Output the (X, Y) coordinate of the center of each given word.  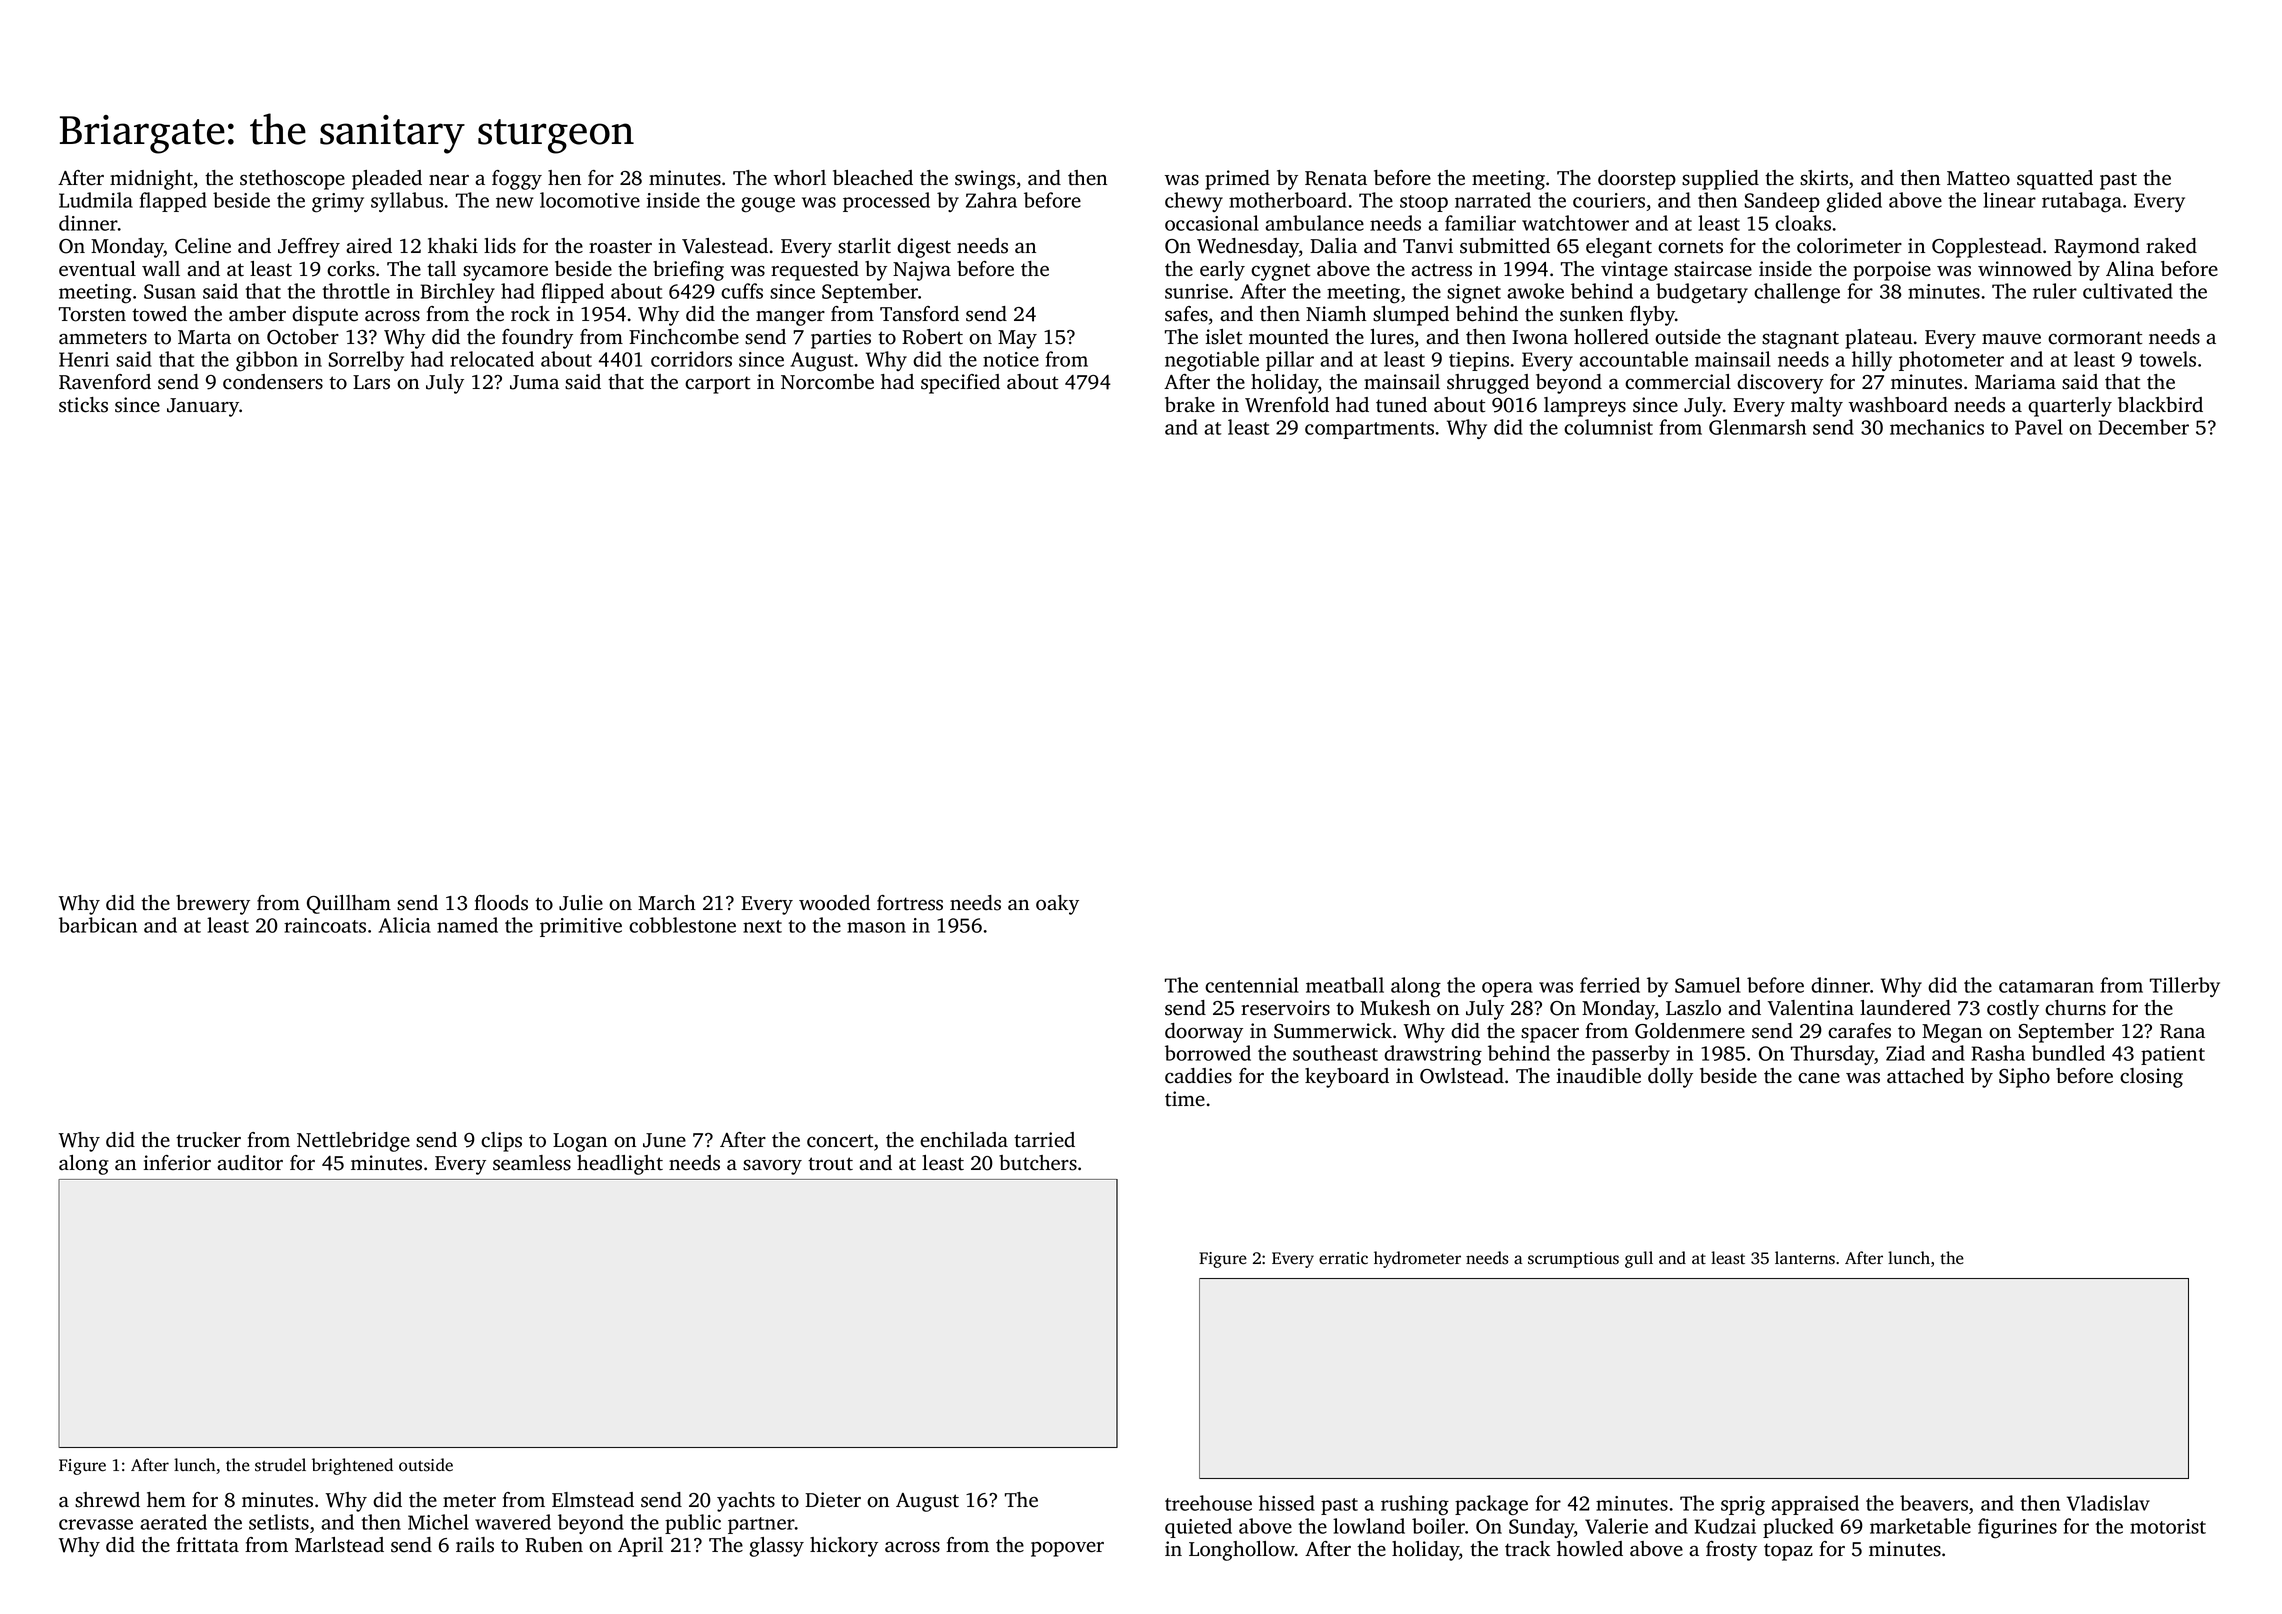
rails (475, 1545)
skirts (1824, 178)
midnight (151, 180)
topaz (1788, 1552)
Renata (1336, 178)
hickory (844, 1547)
